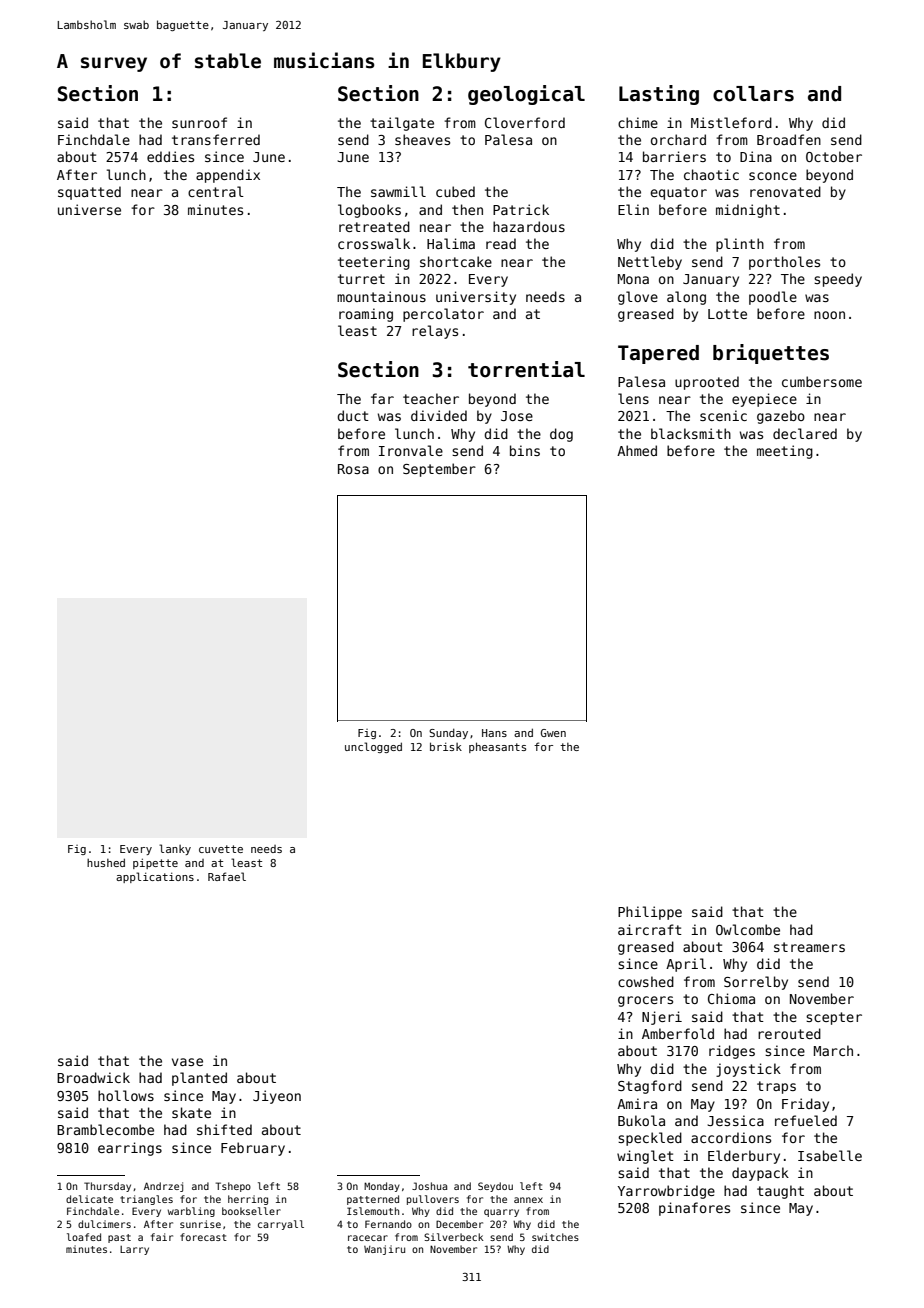 The height and width of the page is (1308, 924). Describe the element at coordinates (439, 470) in the page. I see `September` at that location.
